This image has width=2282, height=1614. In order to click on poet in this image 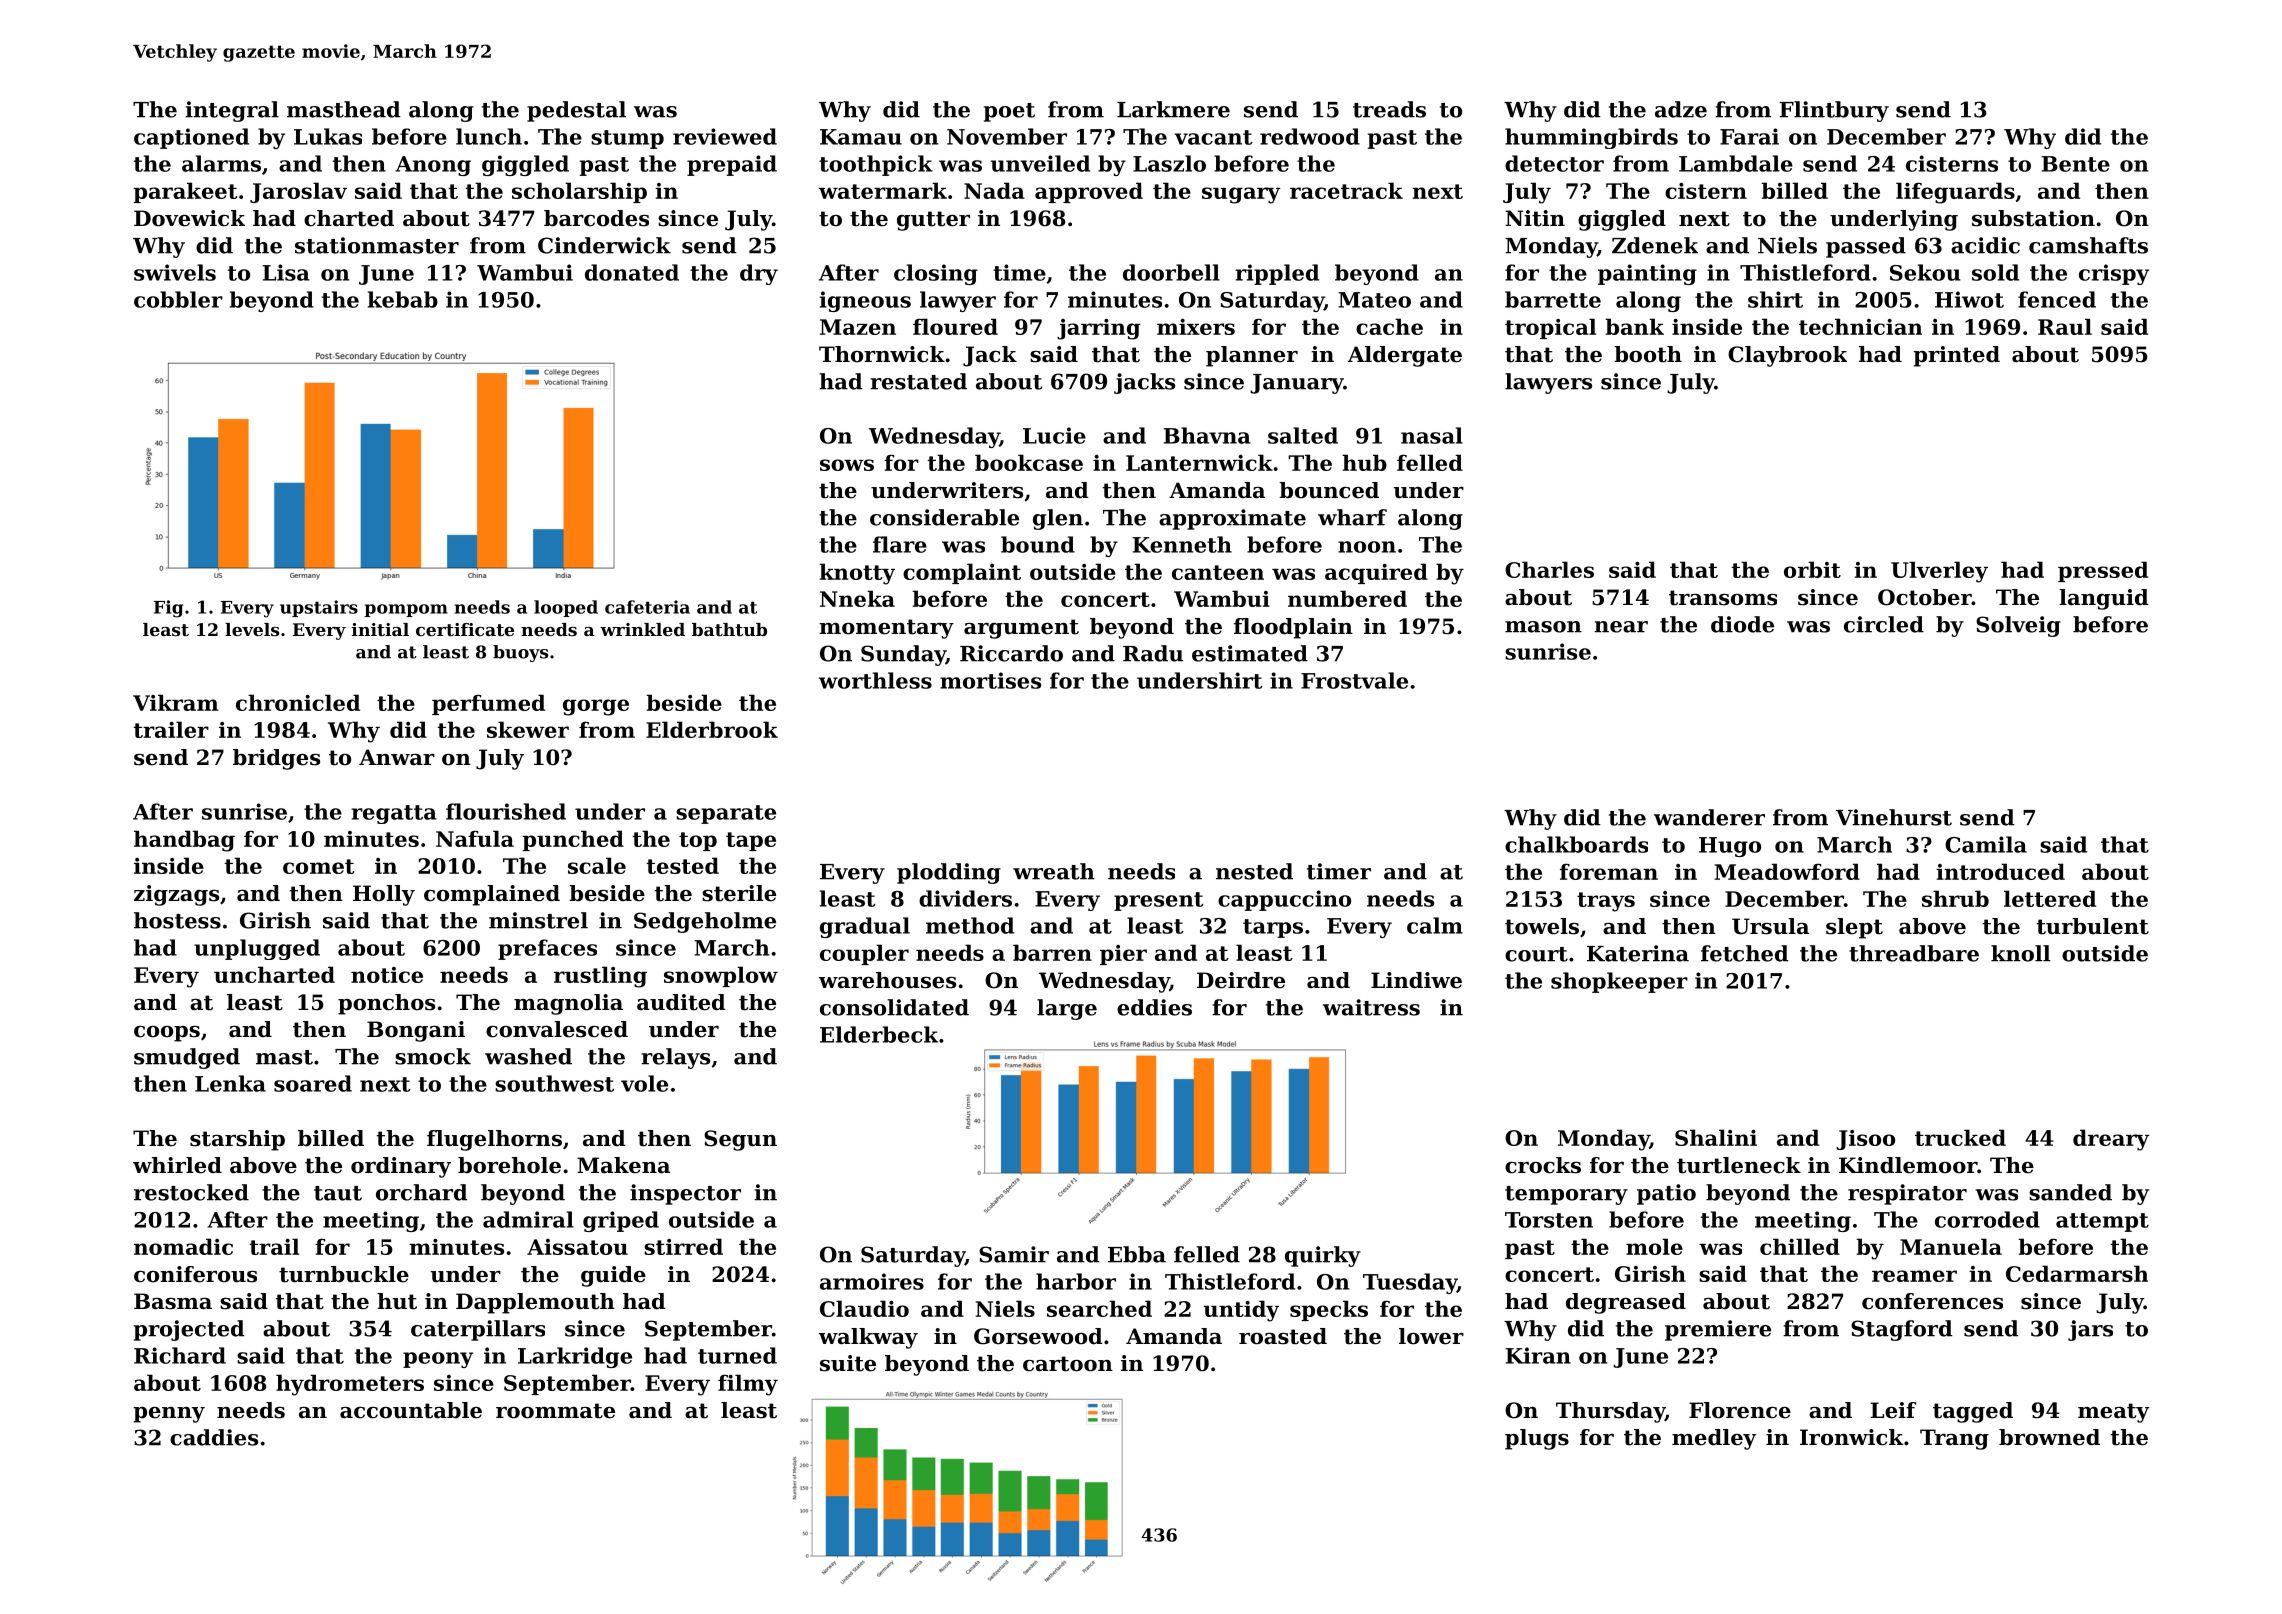, I will do `click(1009, 112)`.
